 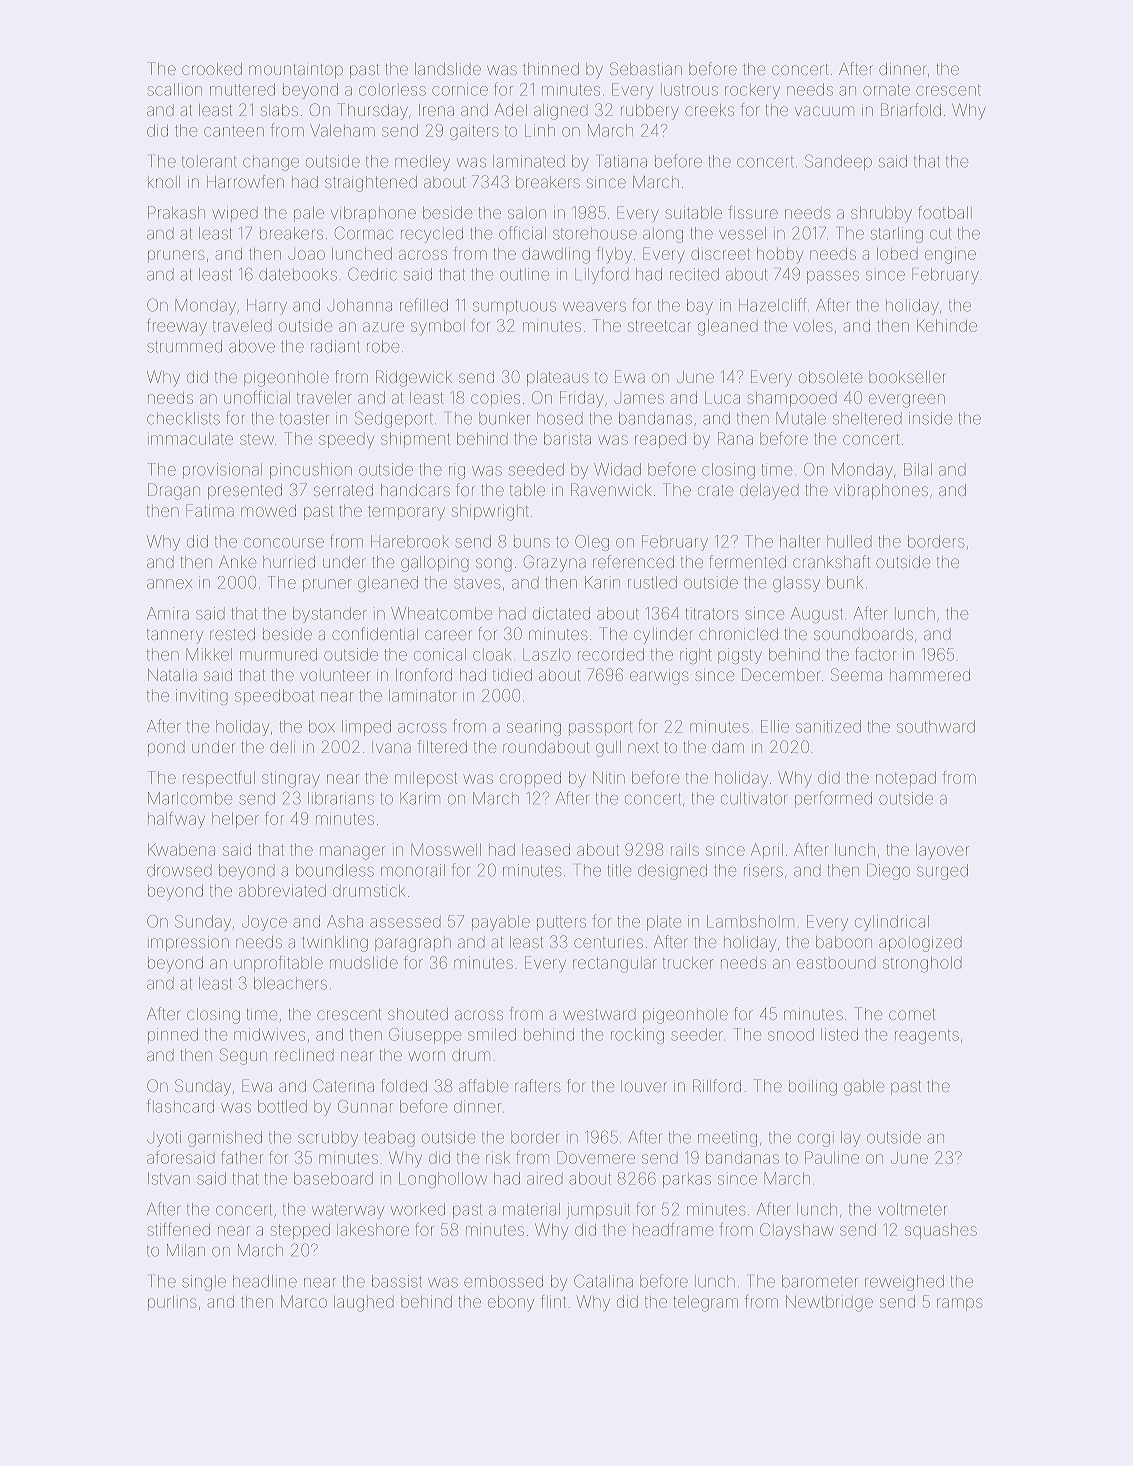 What do you see at coordinates (212, 69) in the document?
I see `crooked` at bounding box center [212, 69].
